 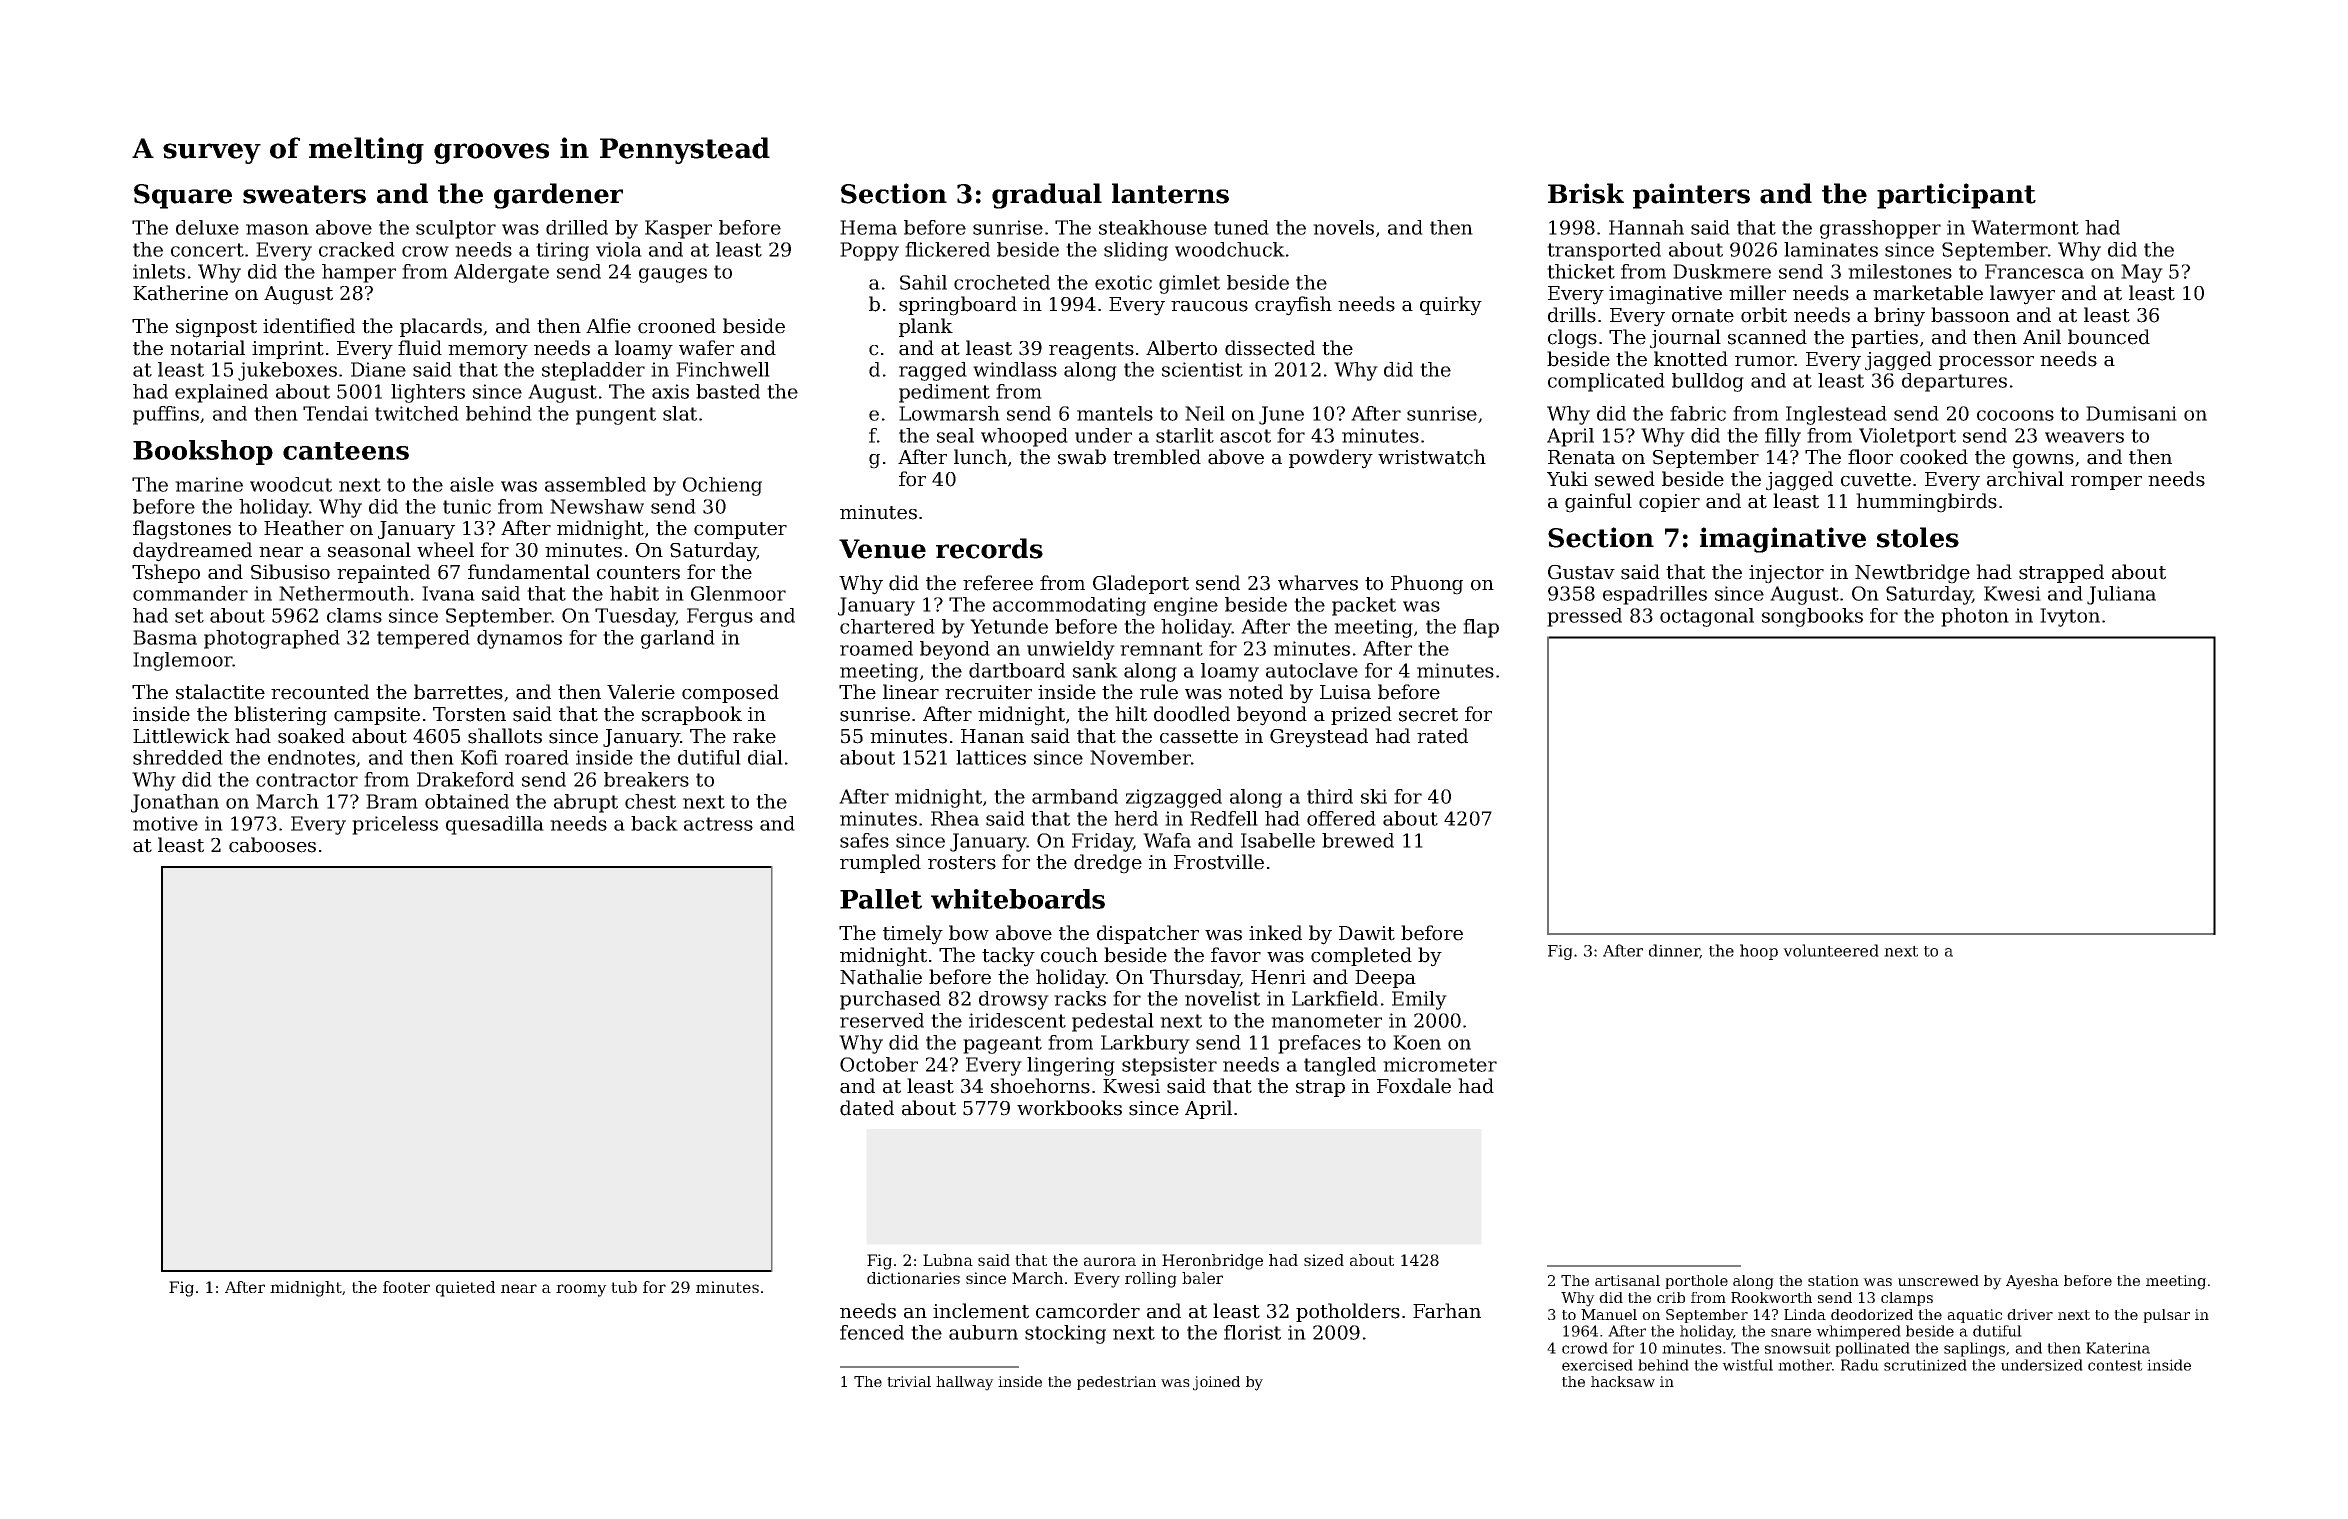 I want to click on referee, so click(x=998, y=583).
